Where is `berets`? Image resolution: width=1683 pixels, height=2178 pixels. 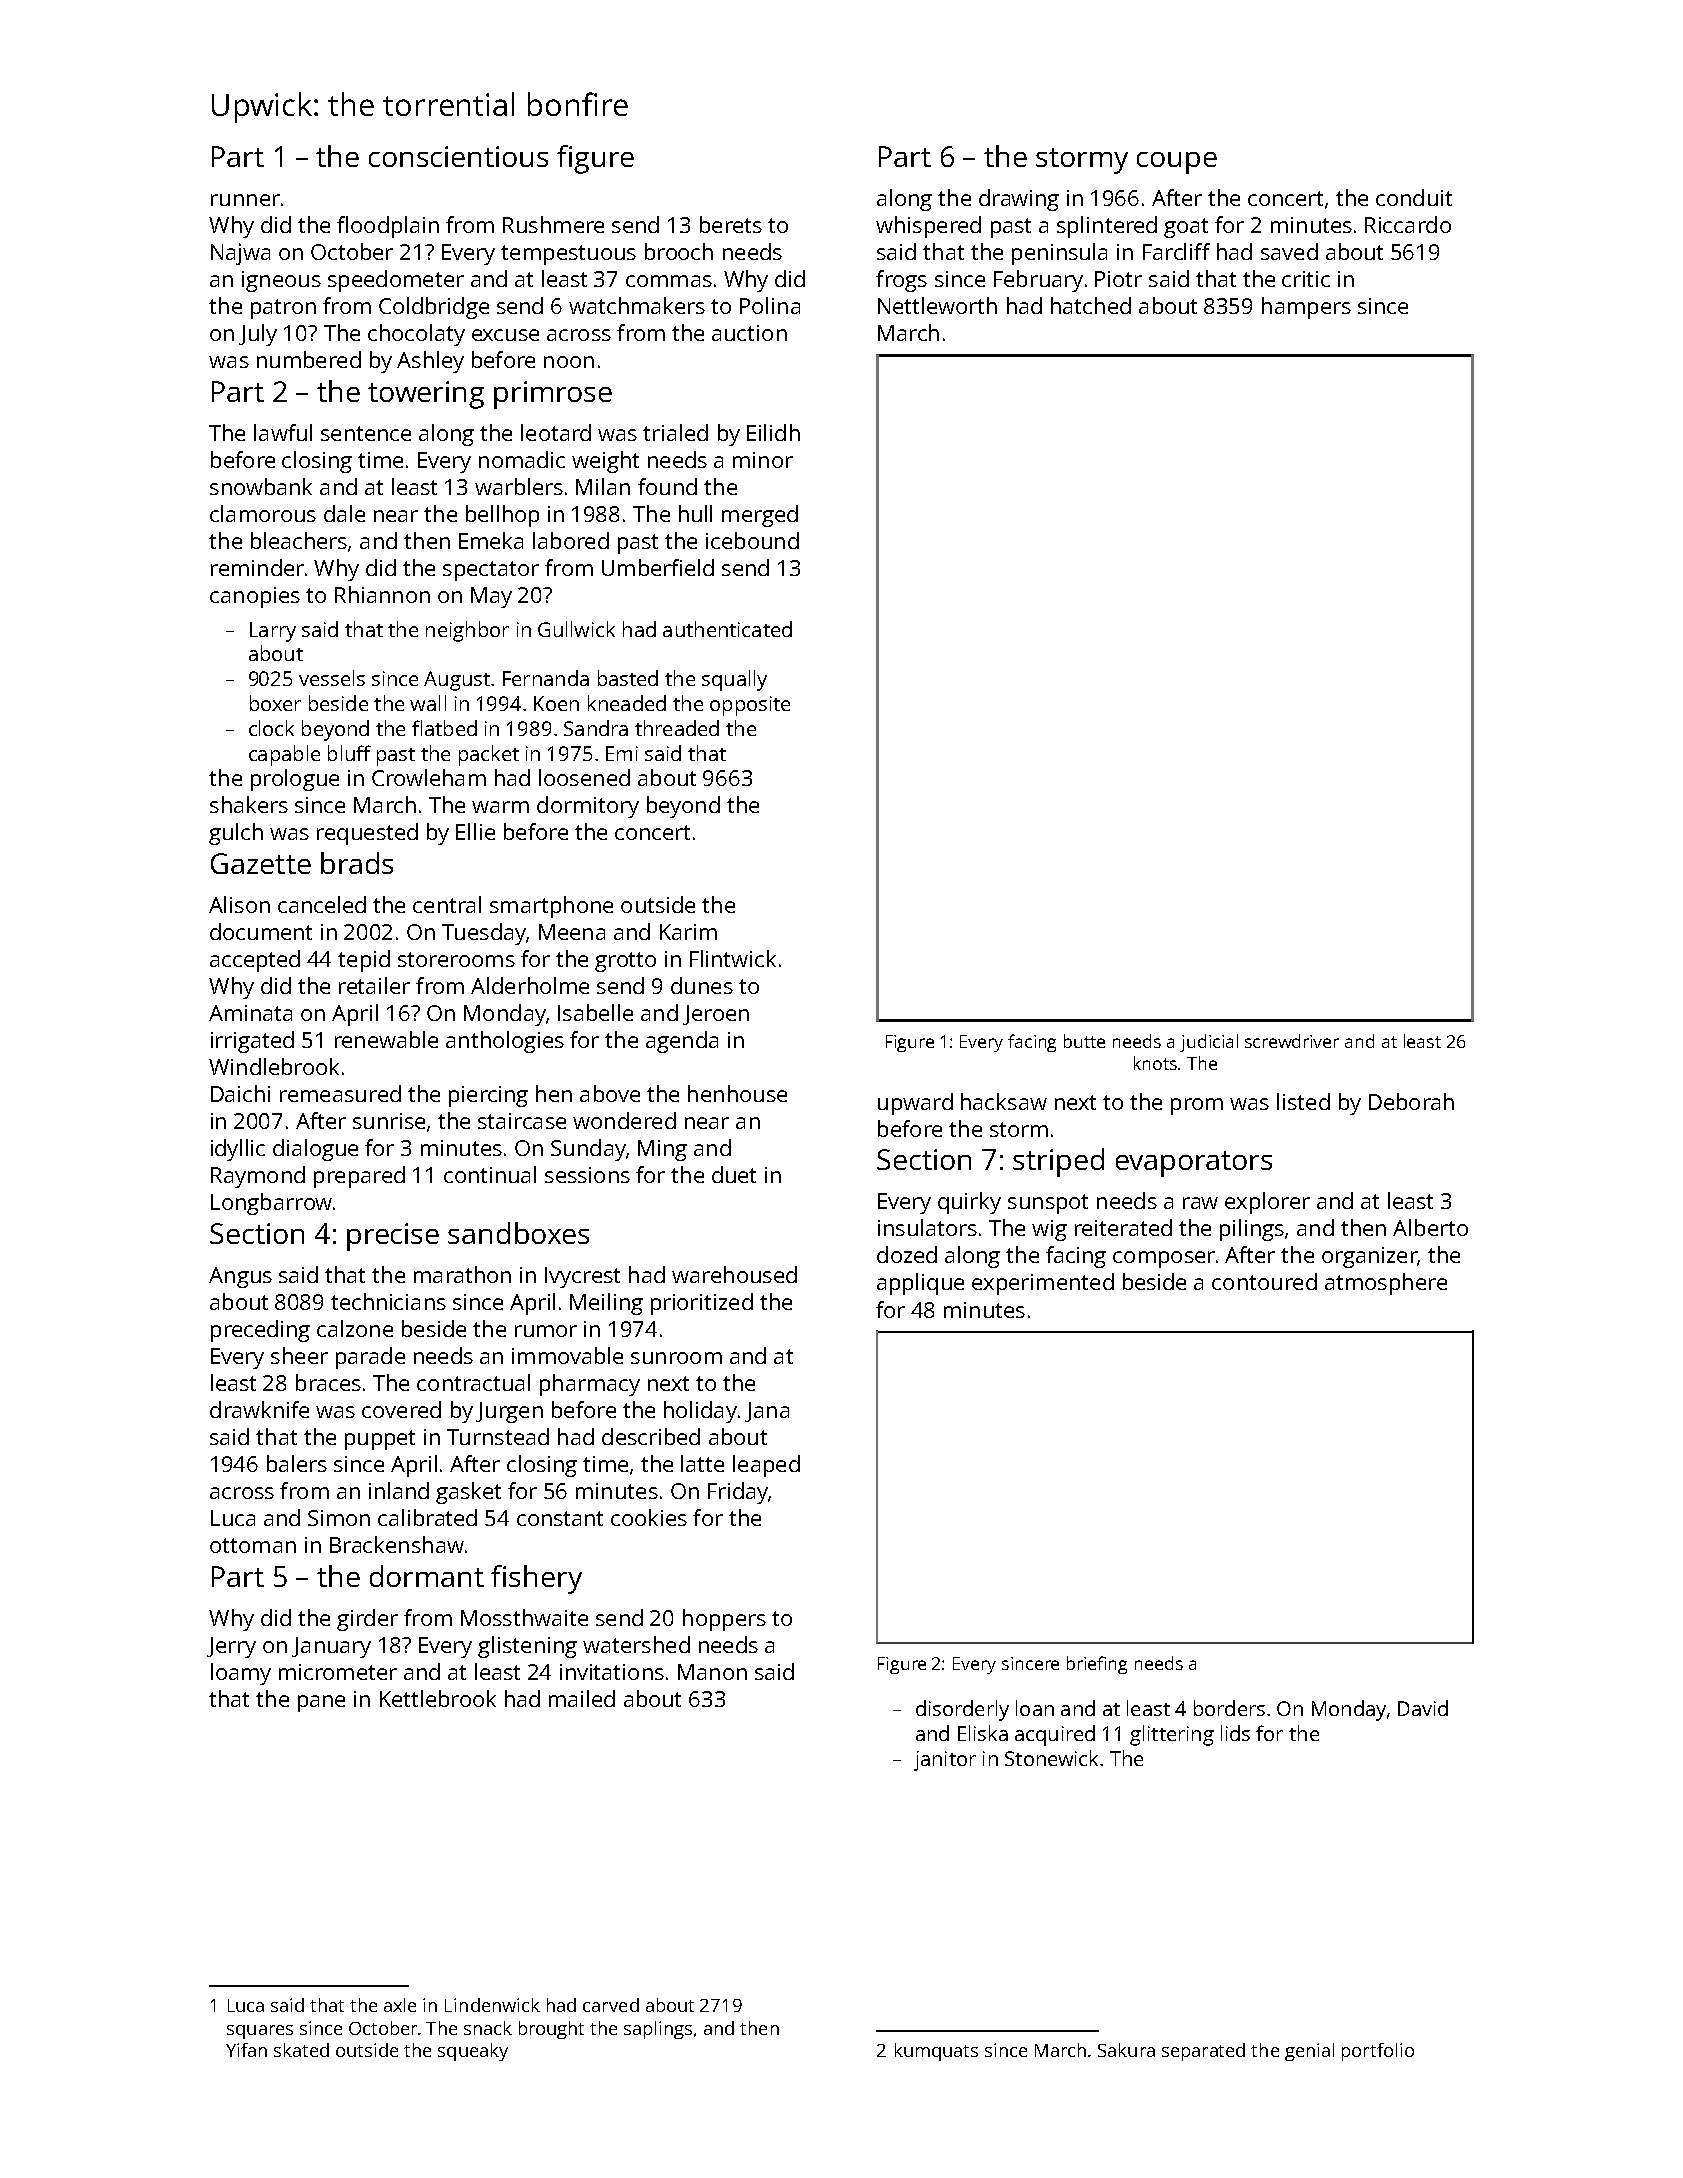 berets is located at coordinates (731, 224).
